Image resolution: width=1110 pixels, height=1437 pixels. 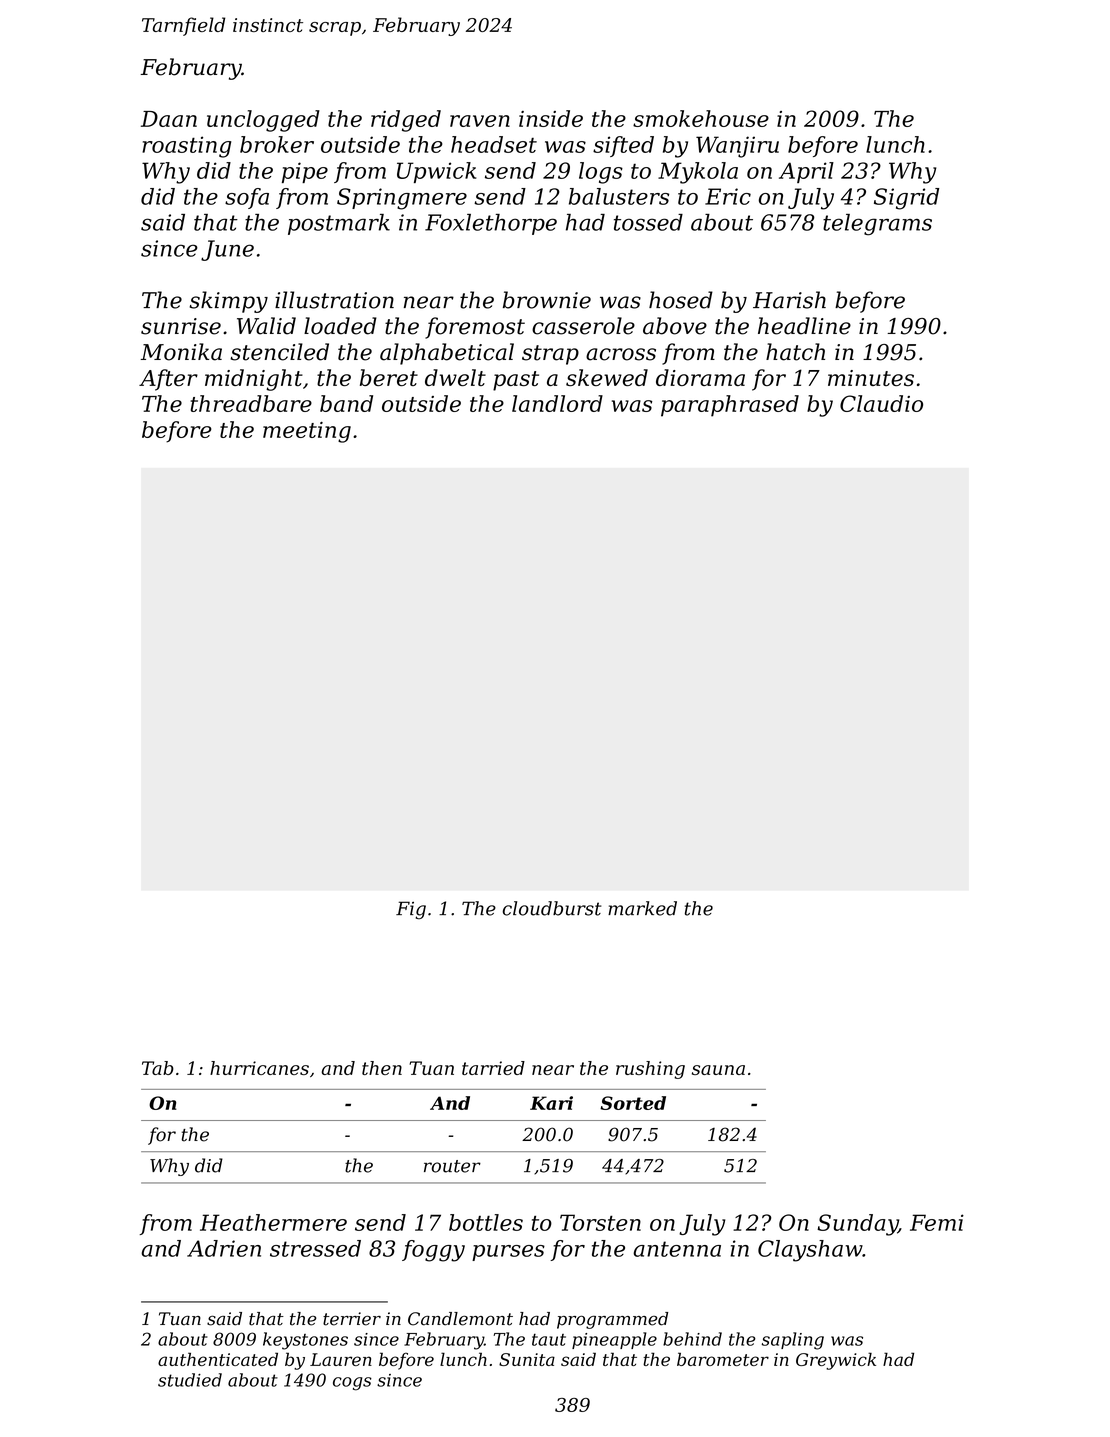 What do you see at coordinates (307, 432) in the image?
I see `meeting` at bounding box center [307, 432].
